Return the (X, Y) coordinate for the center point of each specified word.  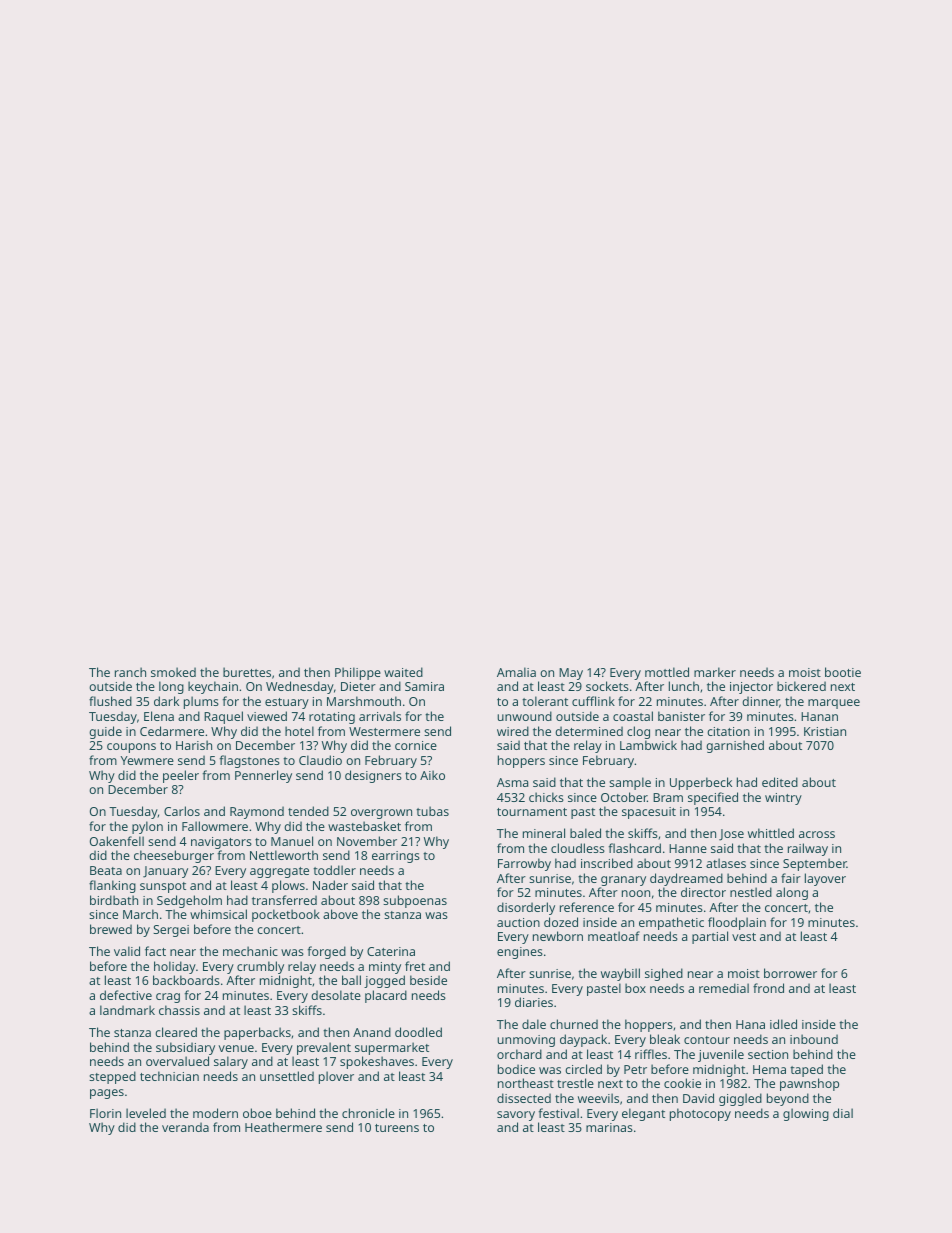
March (140, 914)
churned (574, 1024)
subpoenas (415, 901)
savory (516, 1116)
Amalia (516, 672)
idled (783, 1024)
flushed (110, 701)
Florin (105, 1113)
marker (715, 672)
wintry (783, 799)
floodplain (737, 923)
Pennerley (263, 776)
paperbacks (257, 1033)
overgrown (381, 814)
